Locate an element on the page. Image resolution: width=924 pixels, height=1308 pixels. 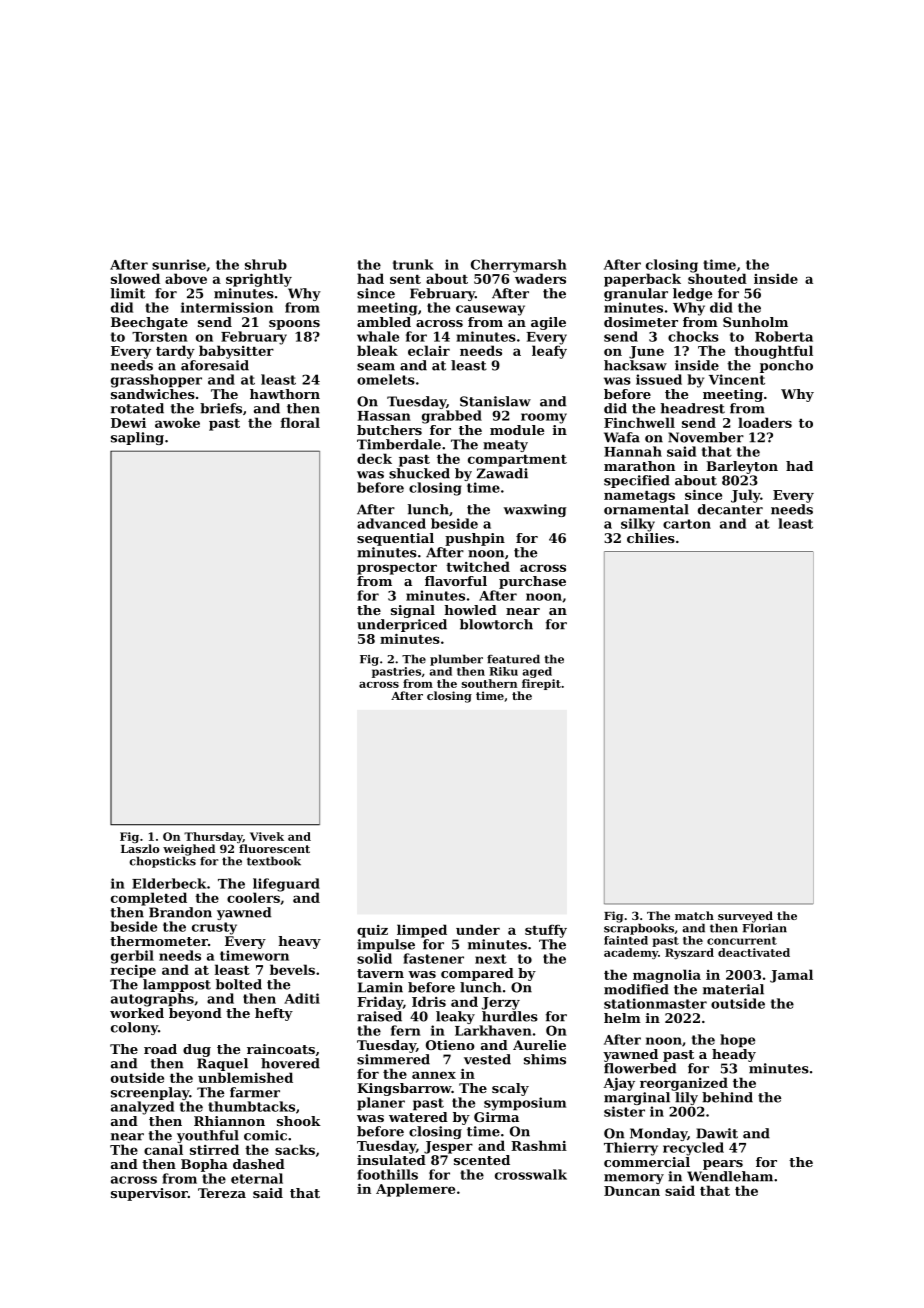
slowed is located at coordinates (135, 278).
